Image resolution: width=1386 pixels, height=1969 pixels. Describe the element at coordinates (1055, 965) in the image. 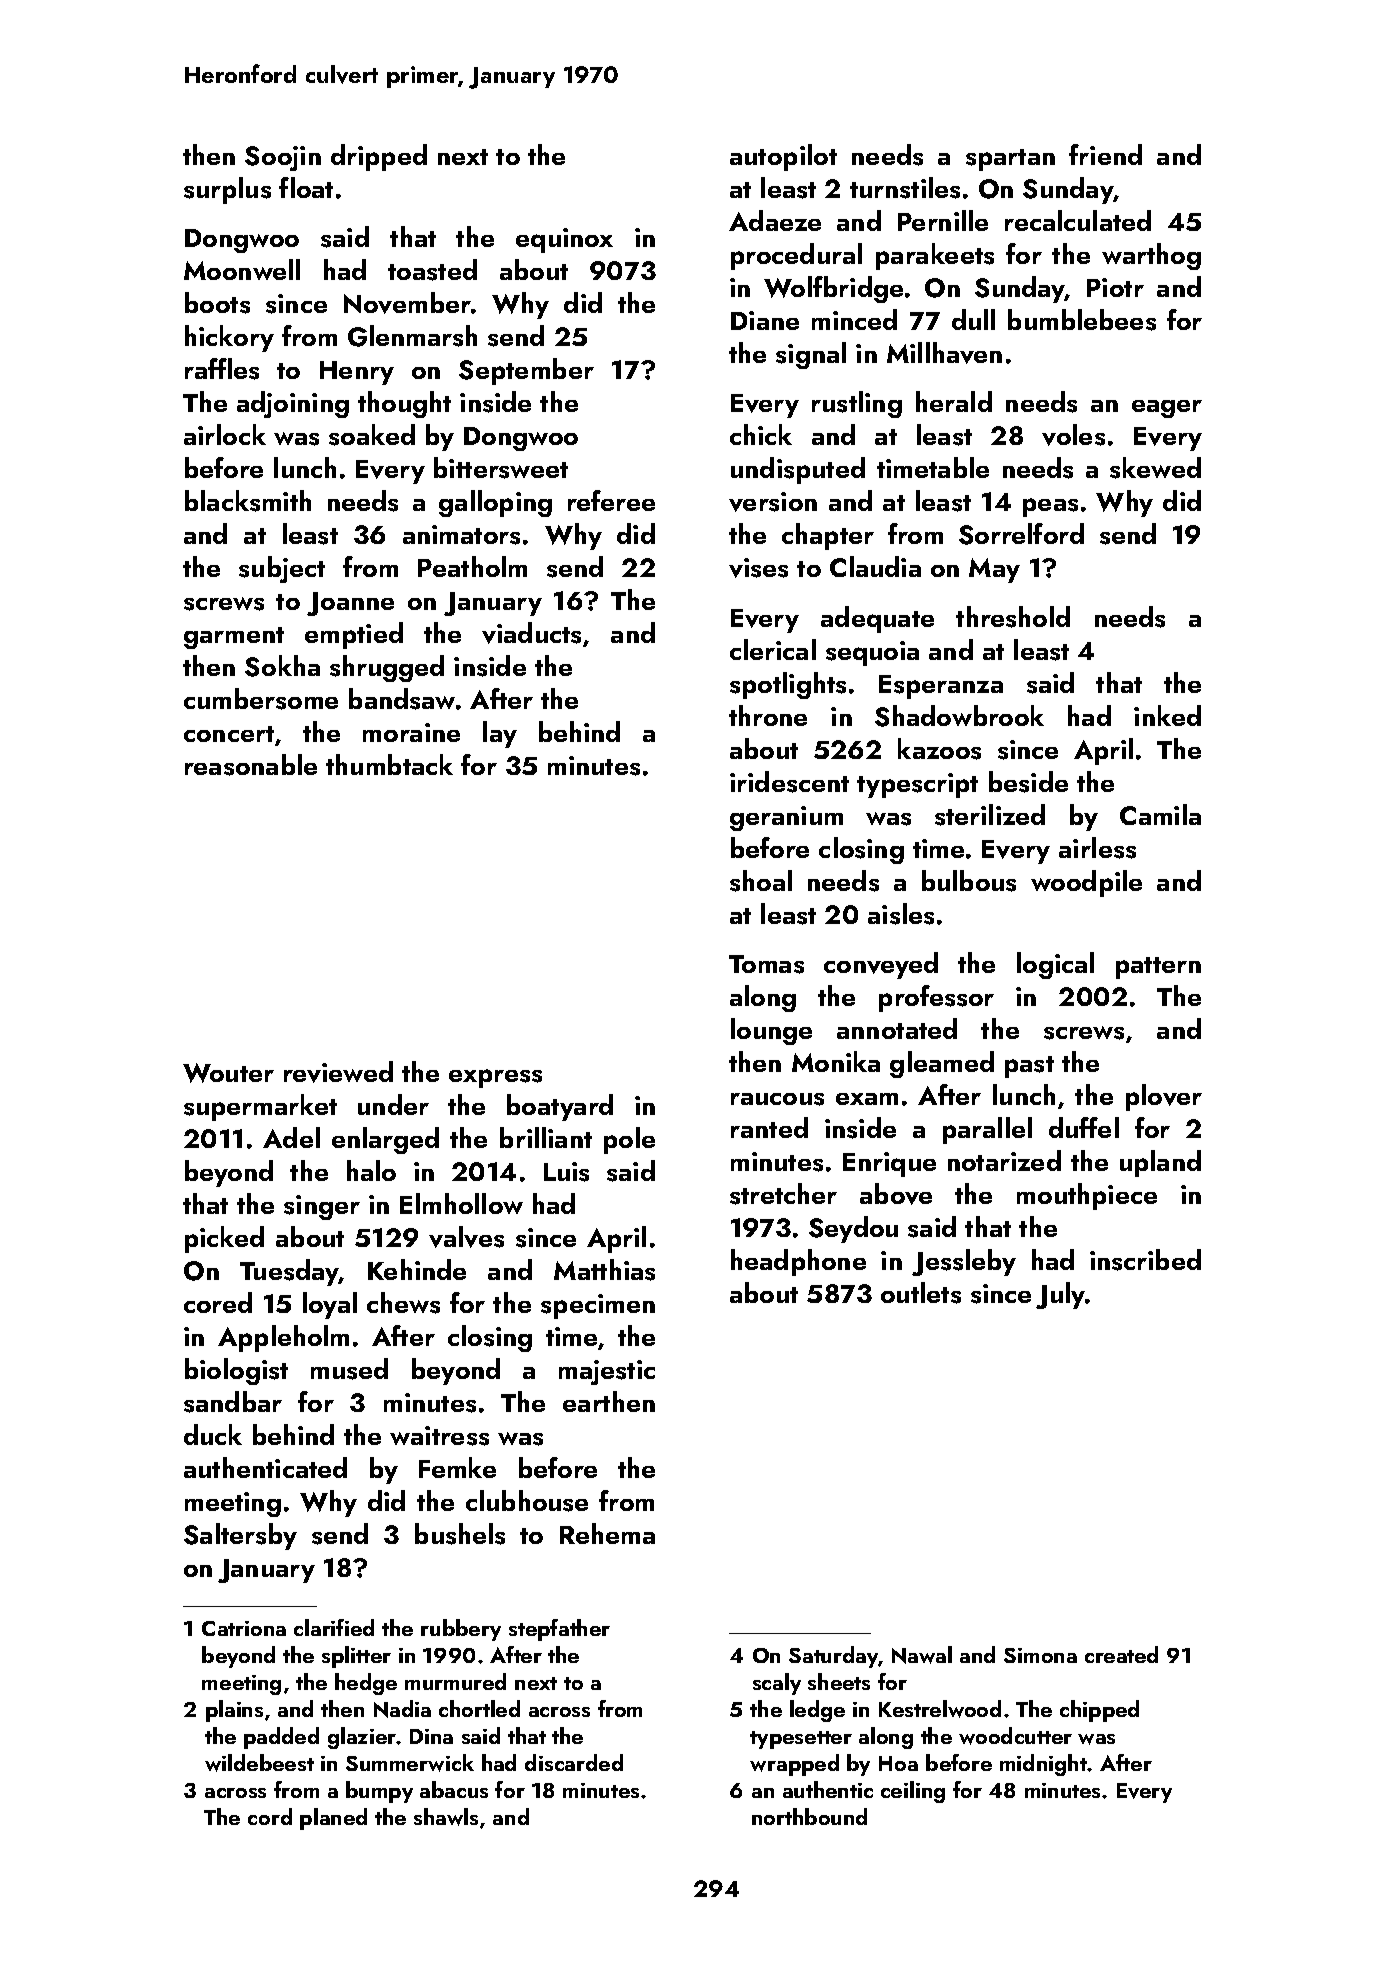

I see `logical` at that location.
